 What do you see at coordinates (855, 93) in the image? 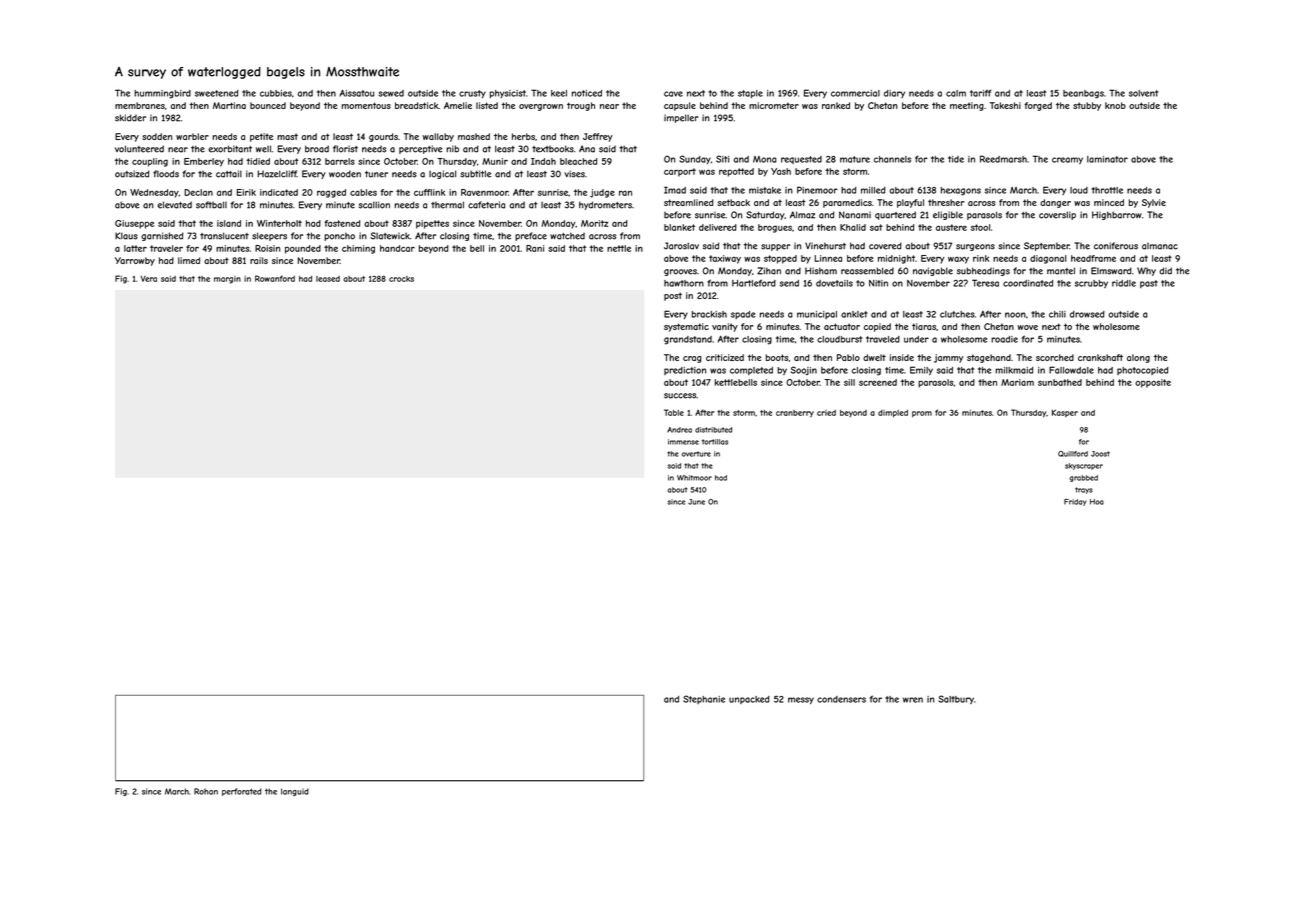
I see `commercial` at bounding box center [855, 93].
